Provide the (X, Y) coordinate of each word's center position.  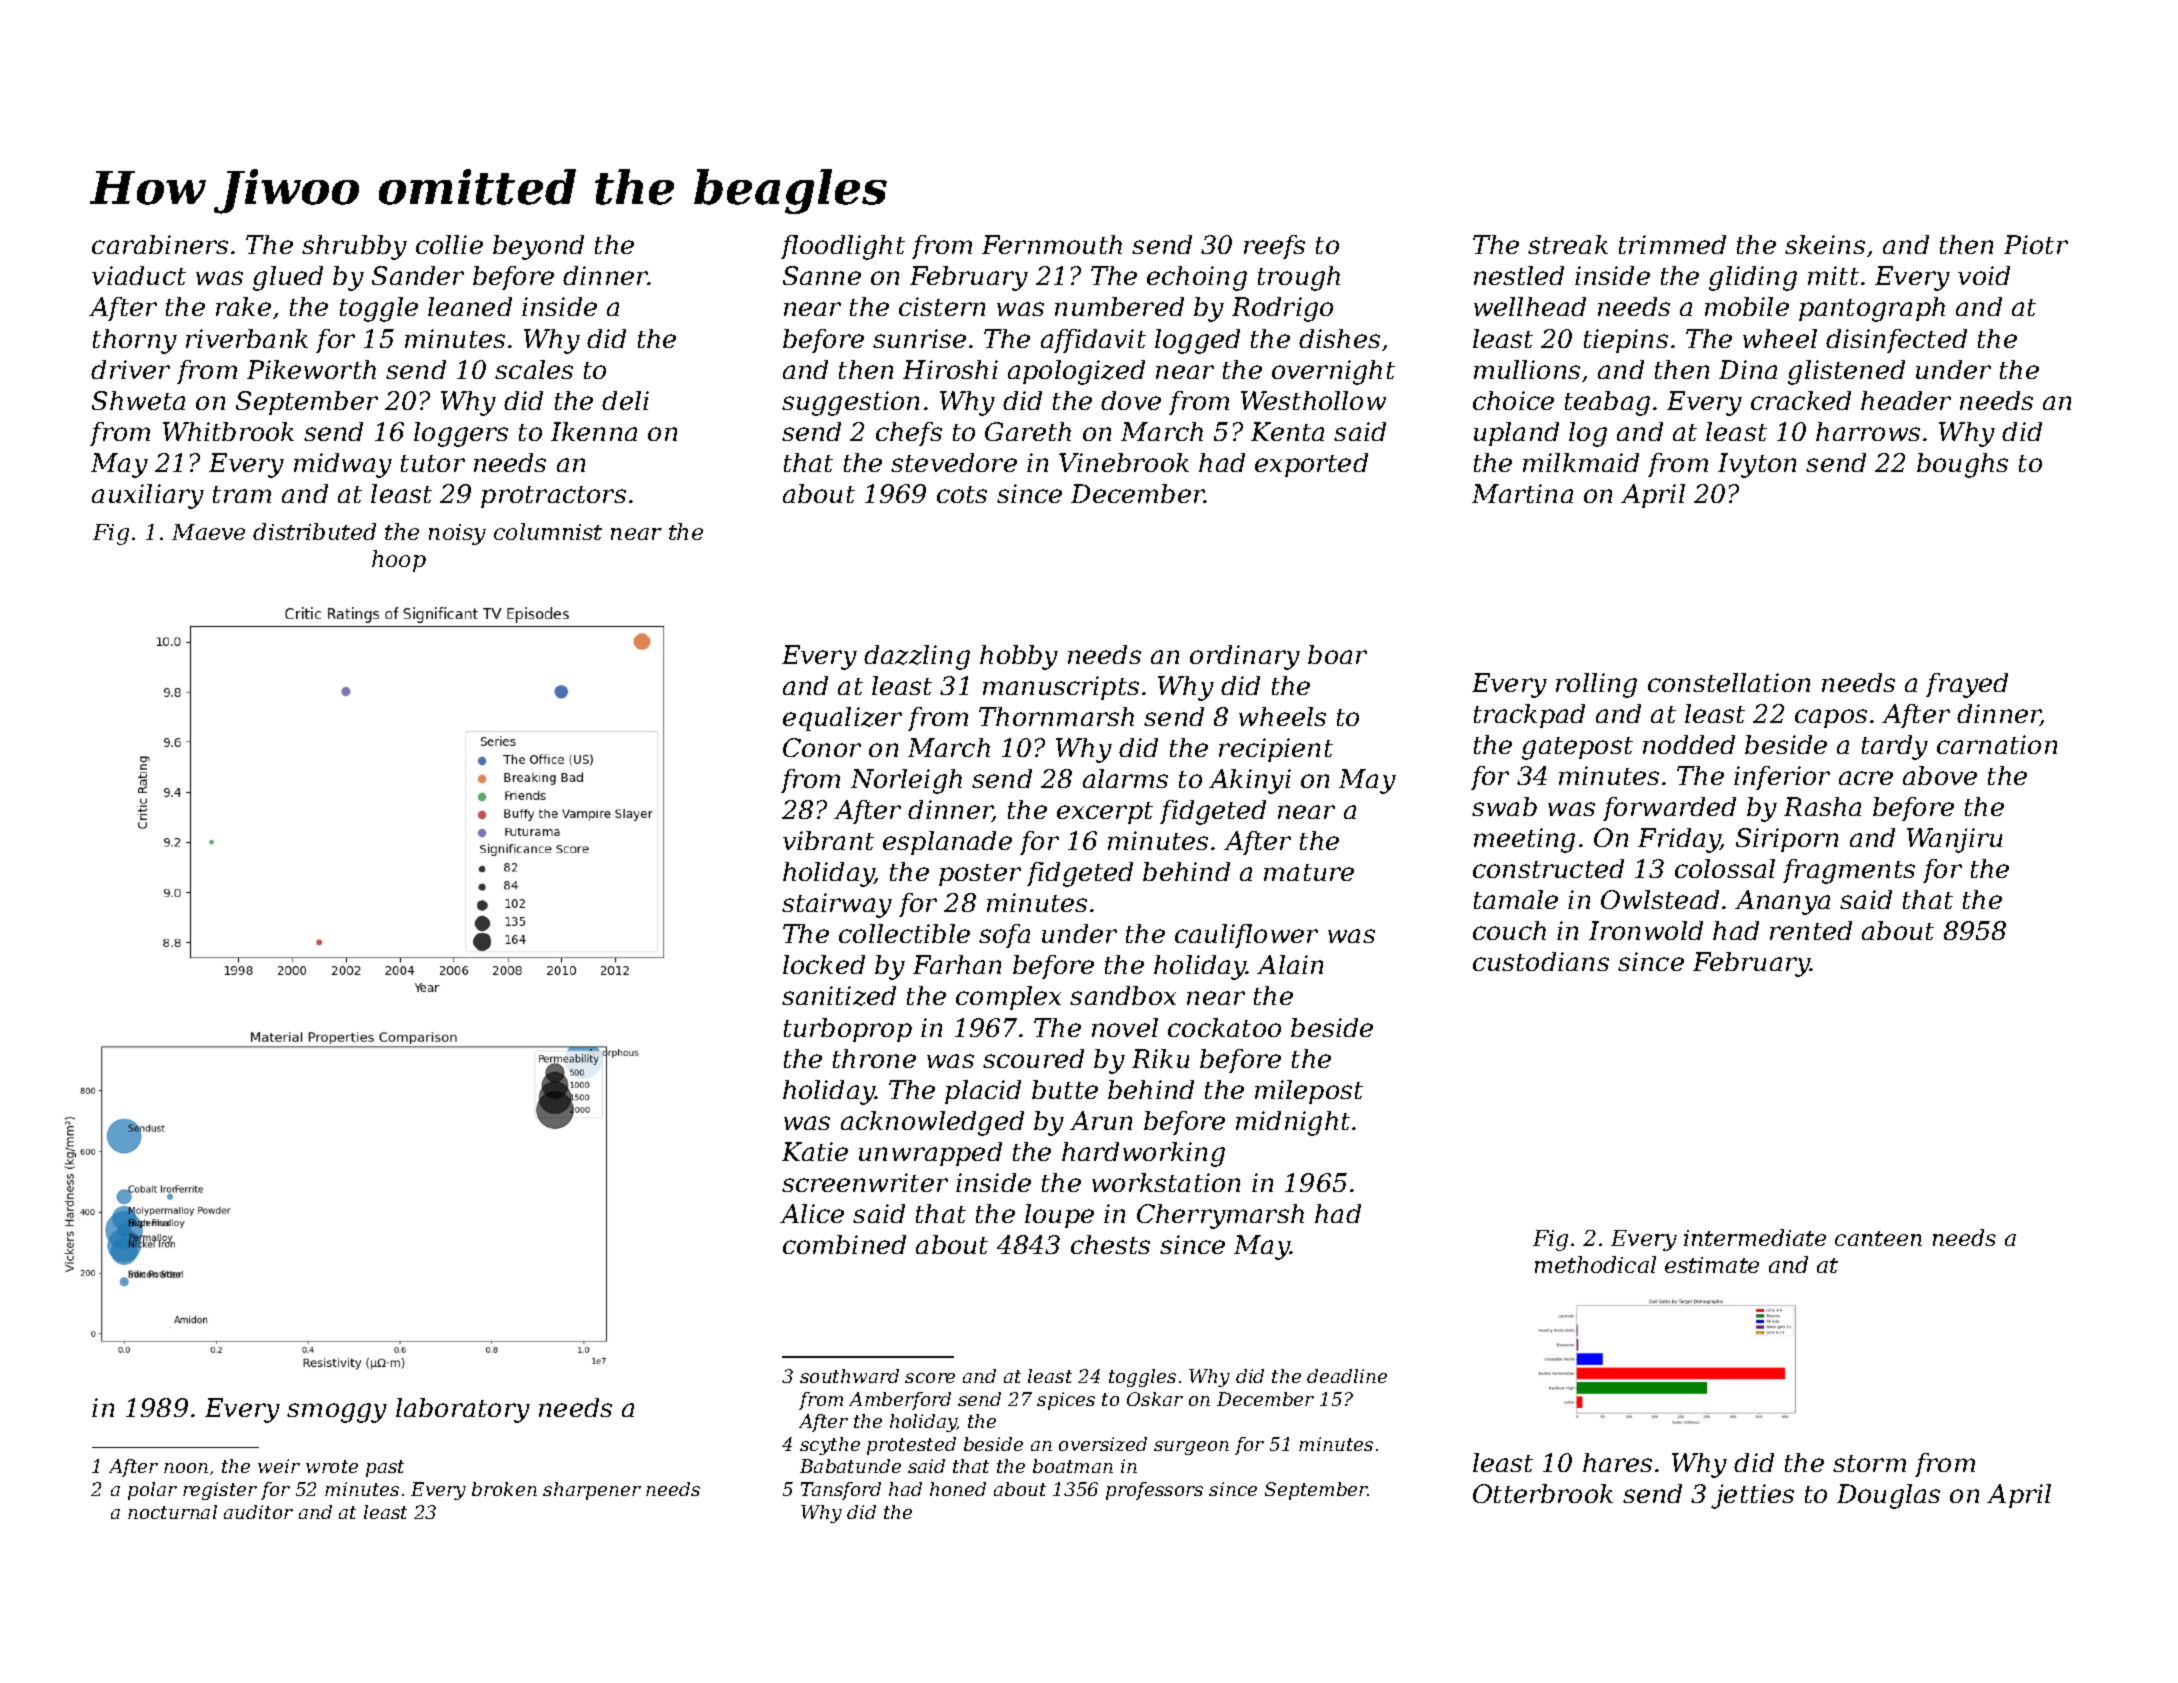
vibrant (828, 840)
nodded (1689, 744)
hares (1617, 1462)
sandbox (1123, 995)
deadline (1347, 1376)
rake (243, 306)
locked (824, 964)
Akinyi (1250, 781)
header (1906, 400)
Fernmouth (1052, 244)
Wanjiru (1954, 840)
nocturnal (172, 1512)
